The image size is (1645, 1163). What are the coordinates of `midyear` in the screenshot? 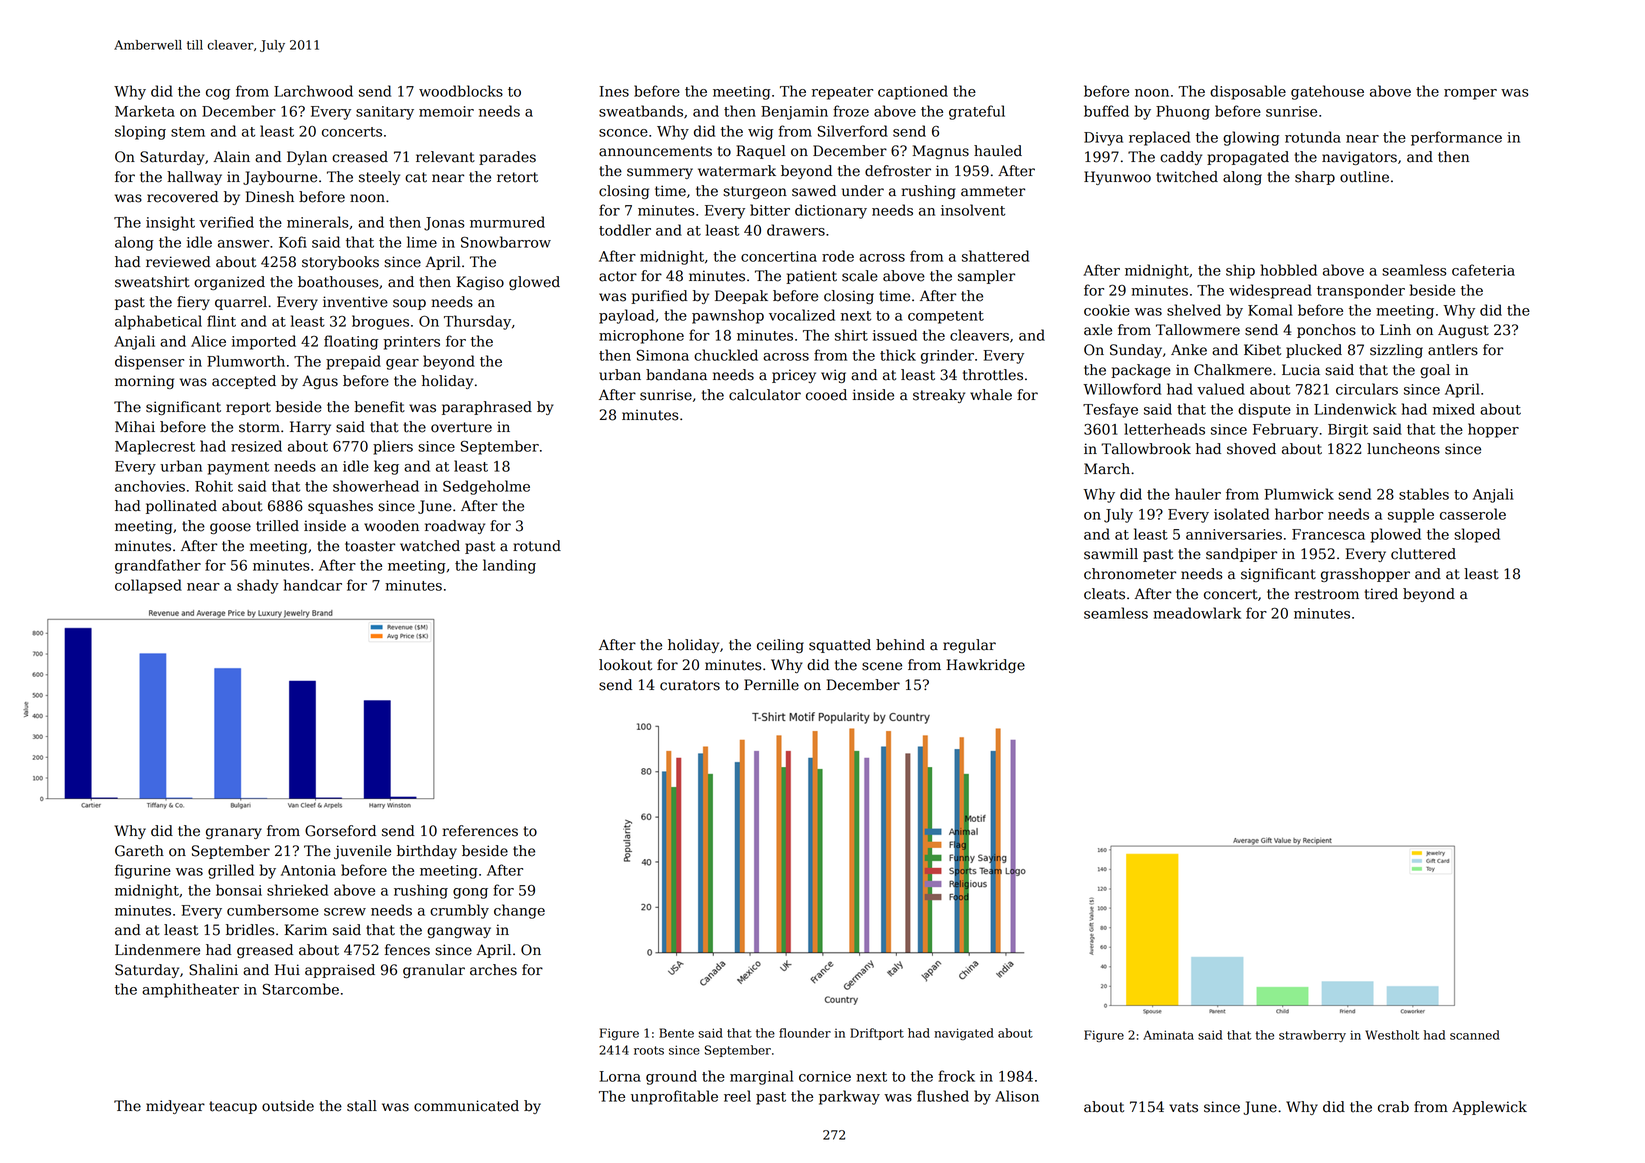 It's located at (175, 1107).
